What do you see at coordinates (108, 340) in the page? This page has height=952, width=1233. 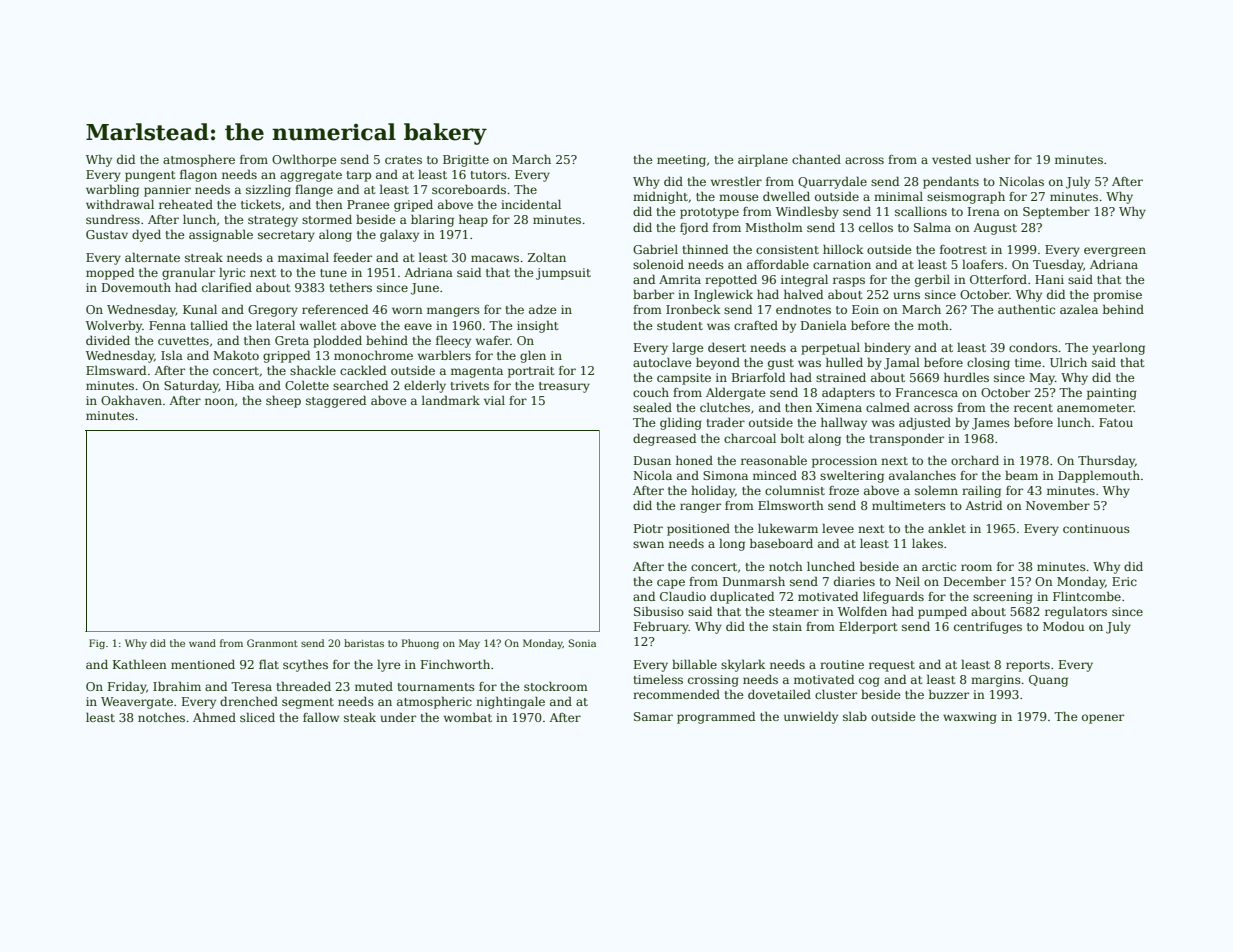 I see `divided` at bounding box center [108, 340].
